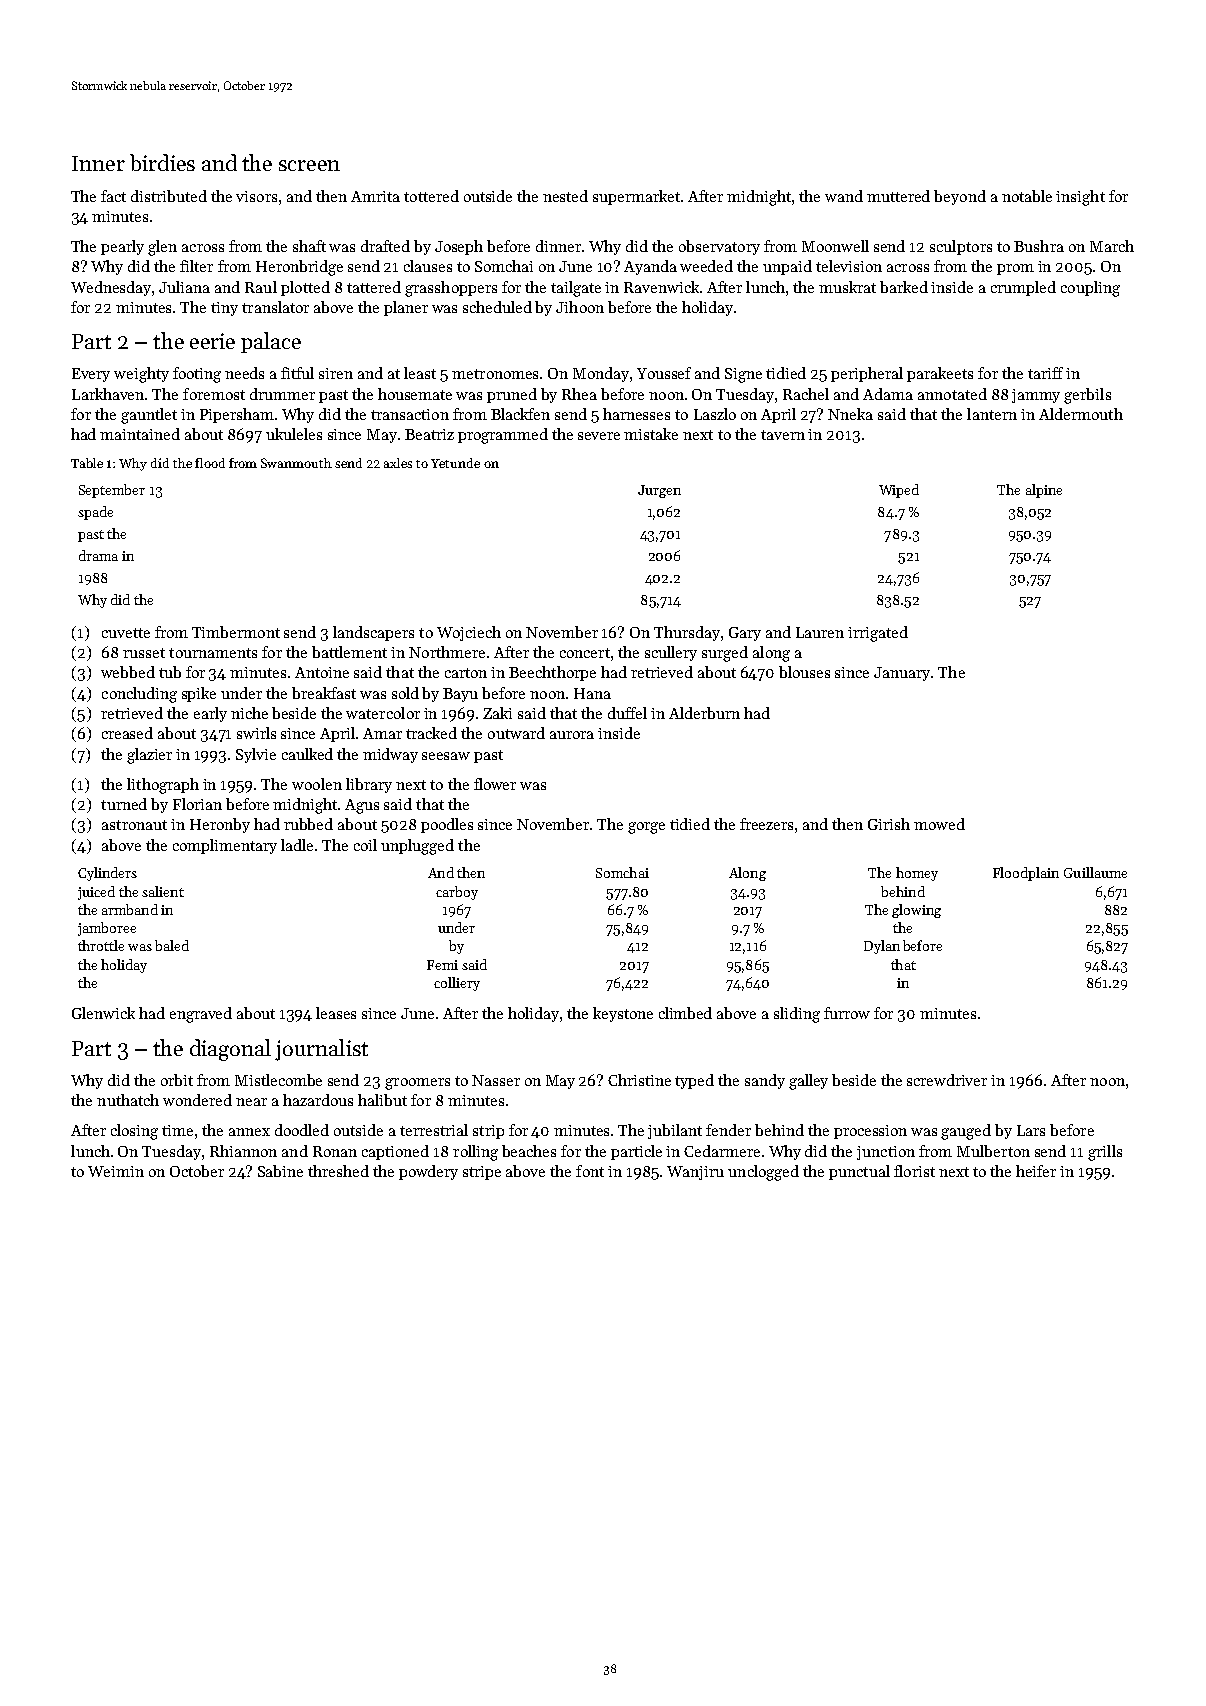 Image resolution: width=1206 pixels, height=1706 pixels. I want to click on Weimin, so click(116, 1171).
